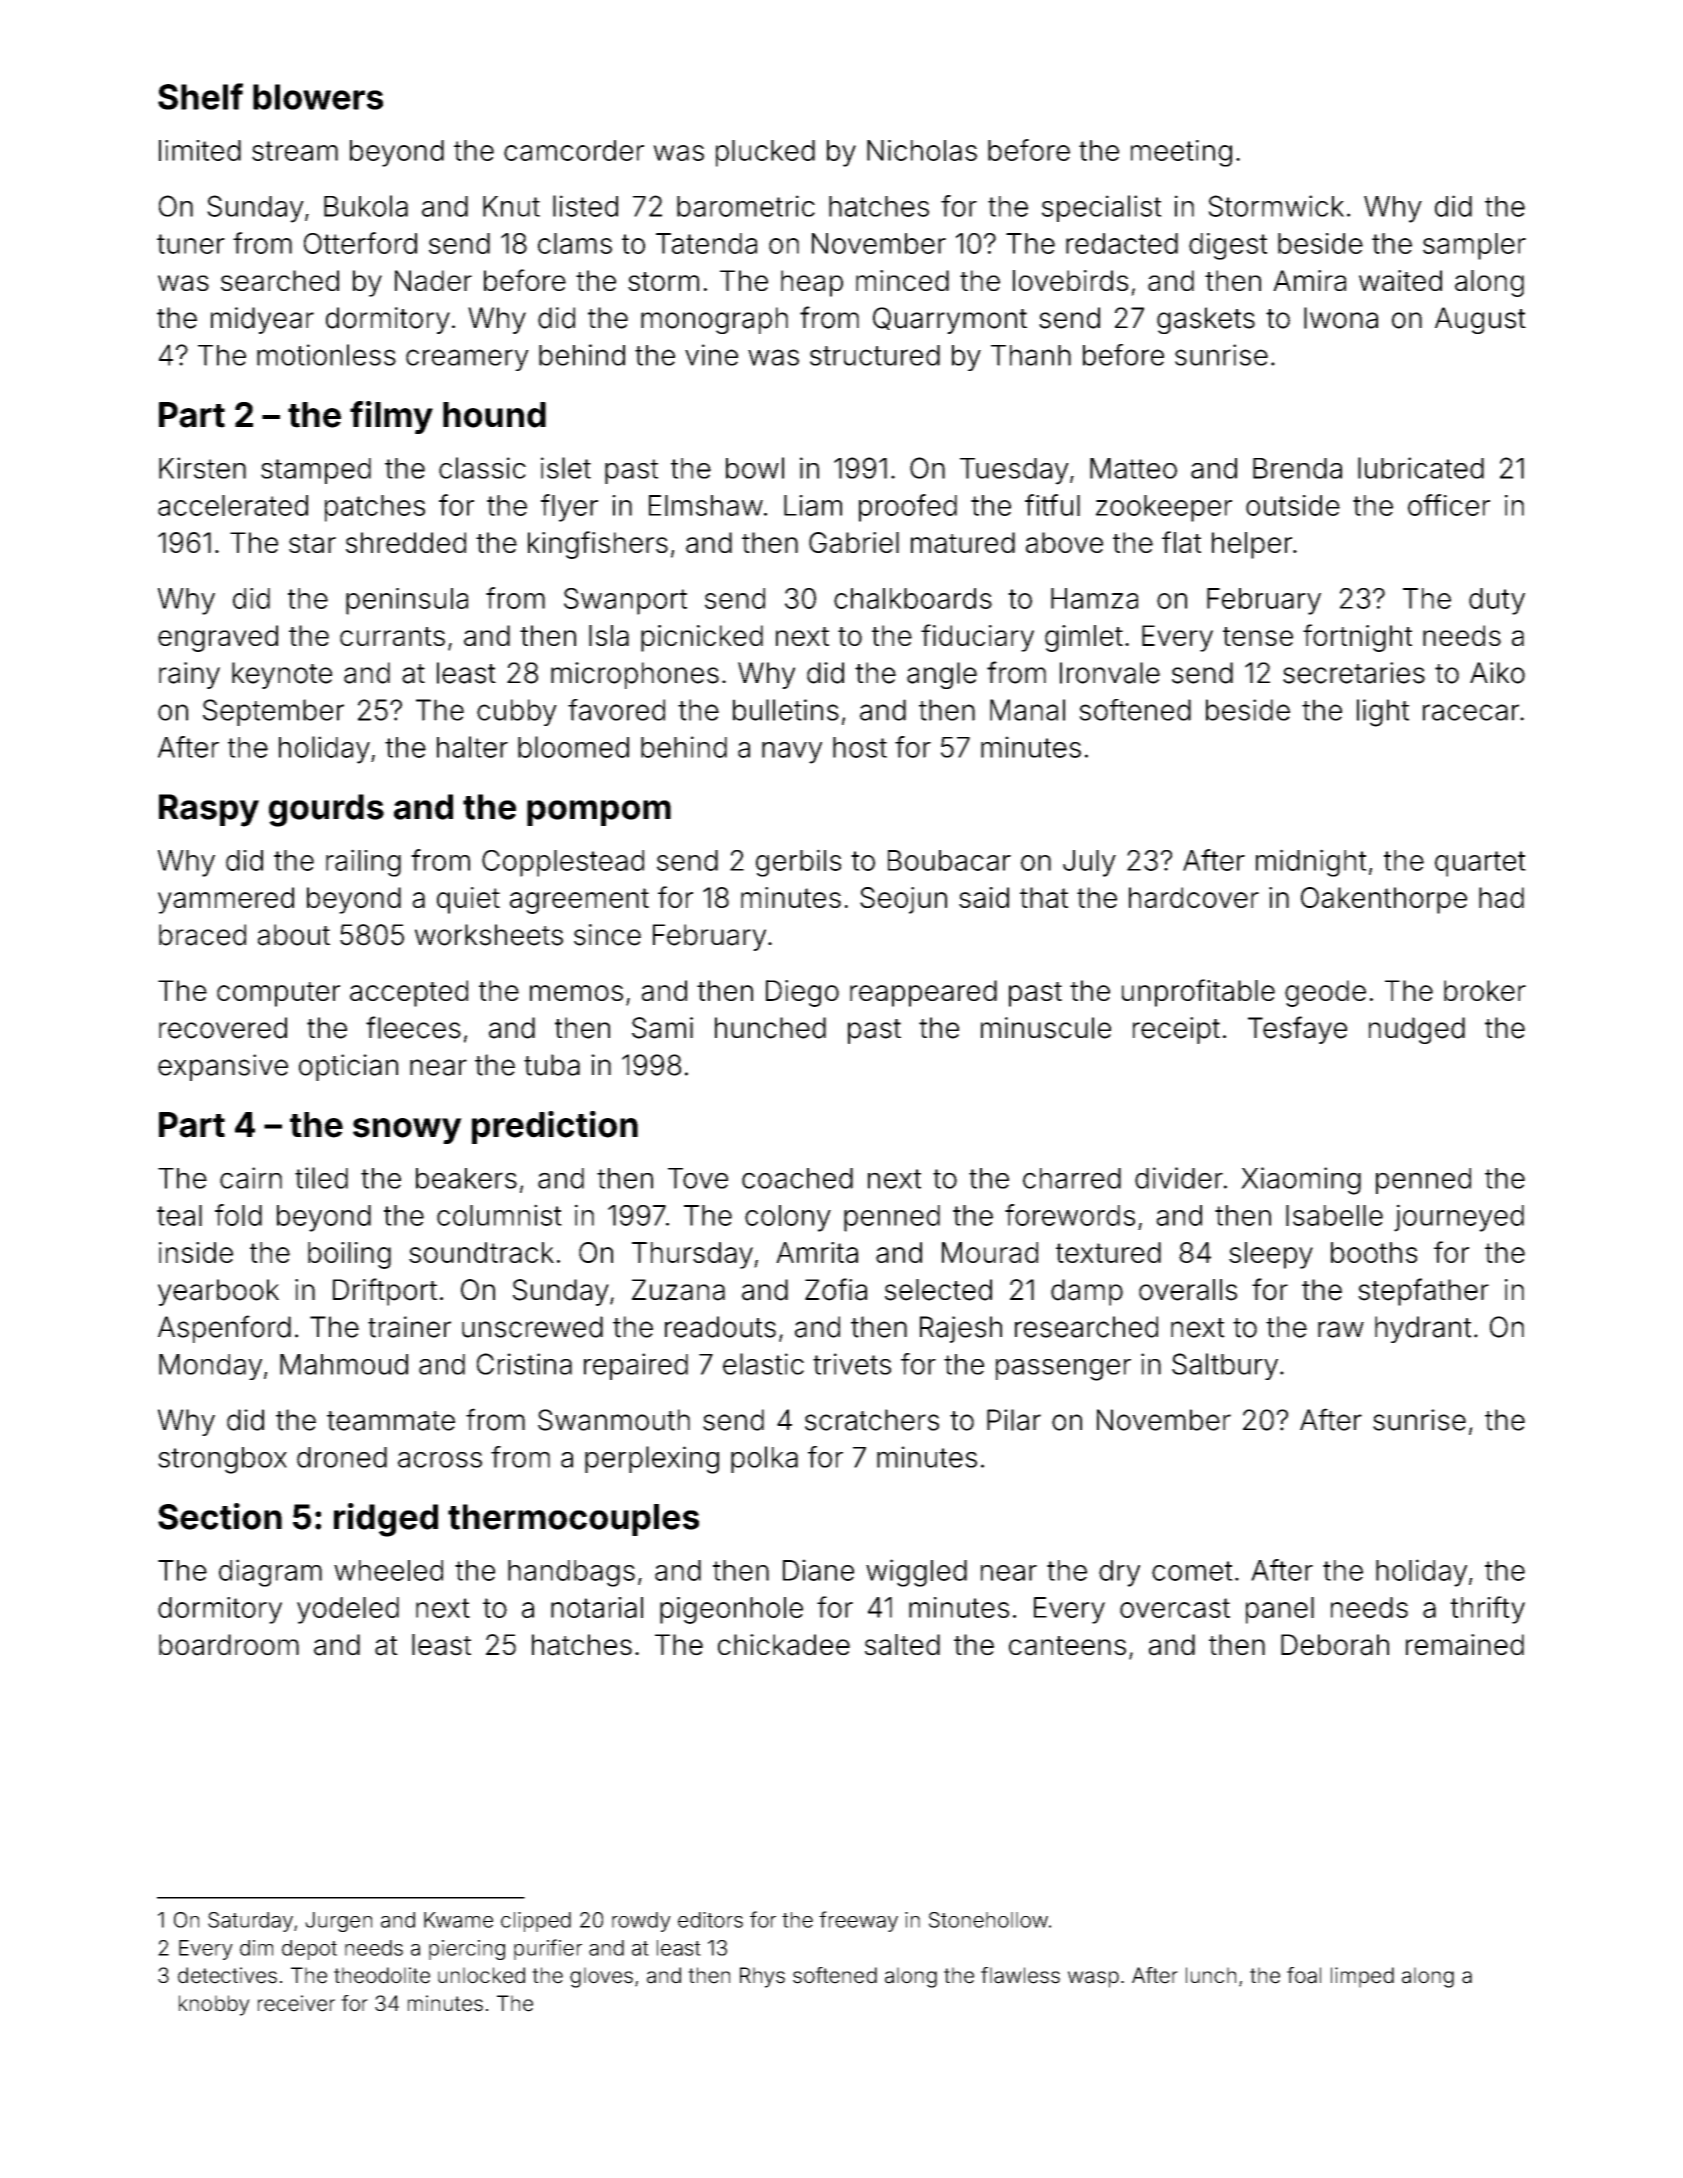 The height and width of the document is (2178, 1683). Describe the element at coordinates (433, 280) in the document. I see `Nader` at that location.
